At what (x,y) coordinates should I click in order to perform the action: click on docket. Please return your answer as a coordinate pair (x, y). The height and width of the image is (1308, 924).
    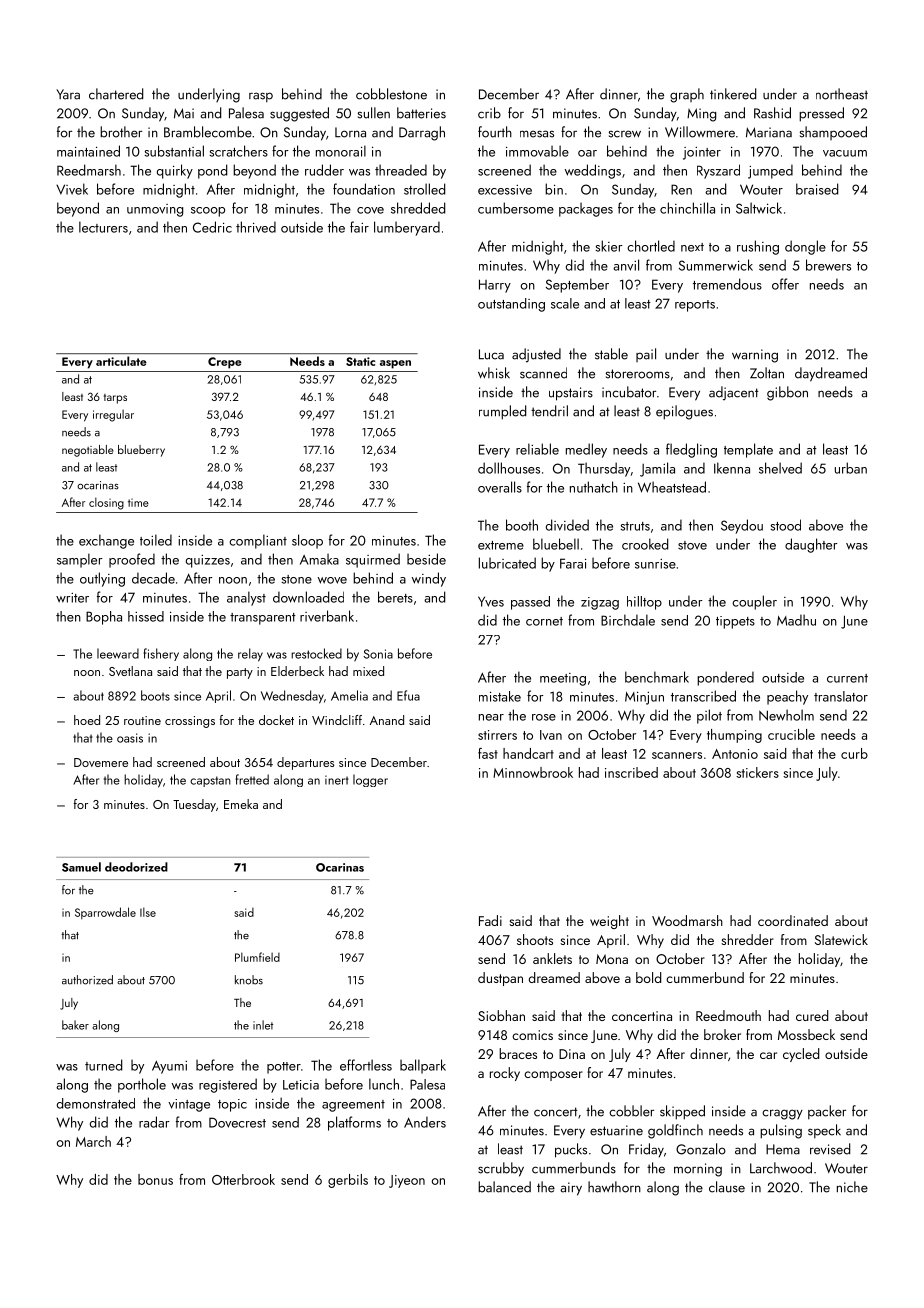
    Looking at the image, I should click on (276, 720).
